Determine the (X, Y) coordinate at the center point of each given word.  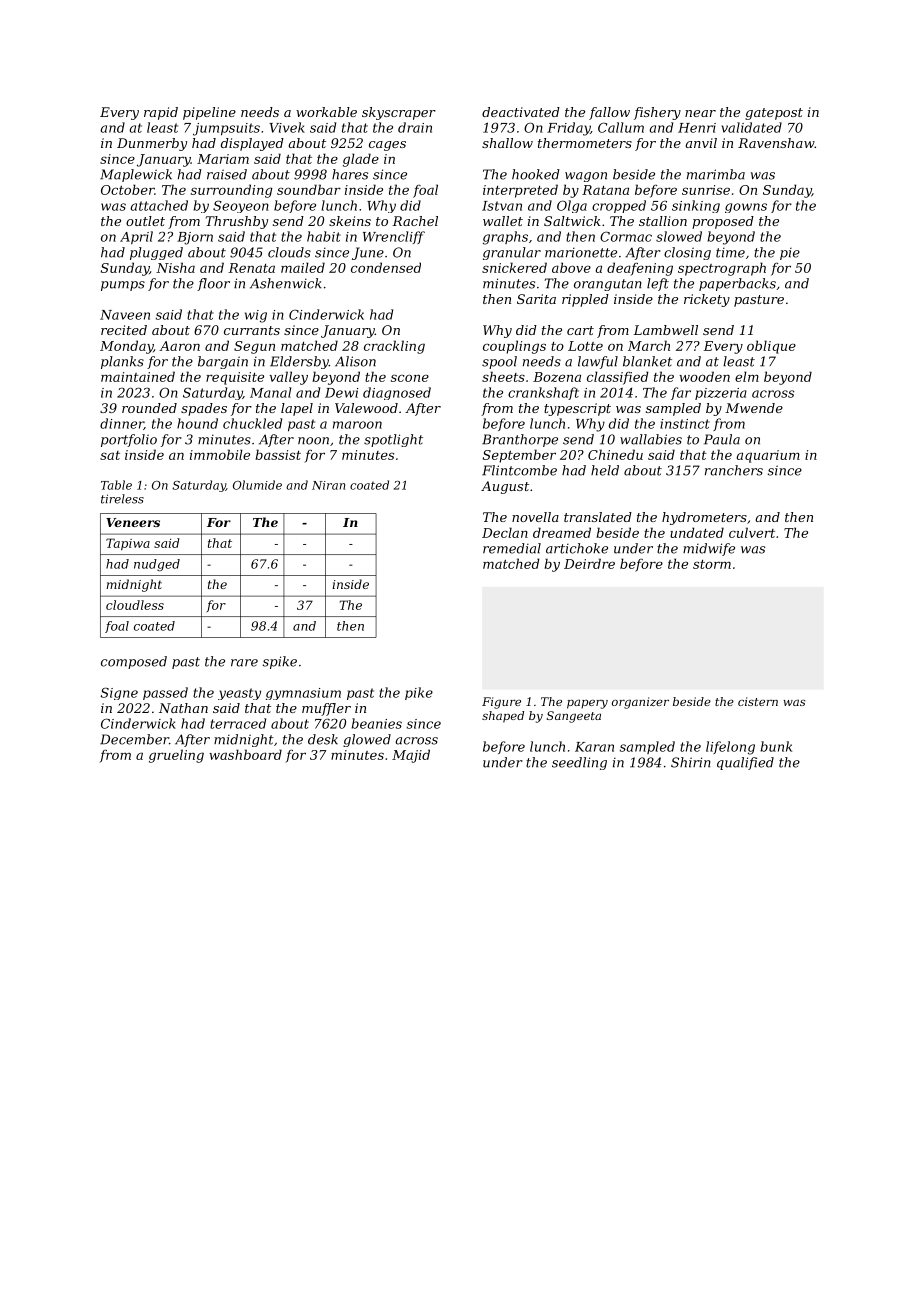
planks (122, 362)
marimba (716, 174)
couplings (514, 347)
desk (323, 739)
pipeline (209, 113)
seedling (579, 763)
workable (326, 112)
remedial (512, 548)
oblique (771, 347)
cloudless (135, 605)
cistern (758, 701)
